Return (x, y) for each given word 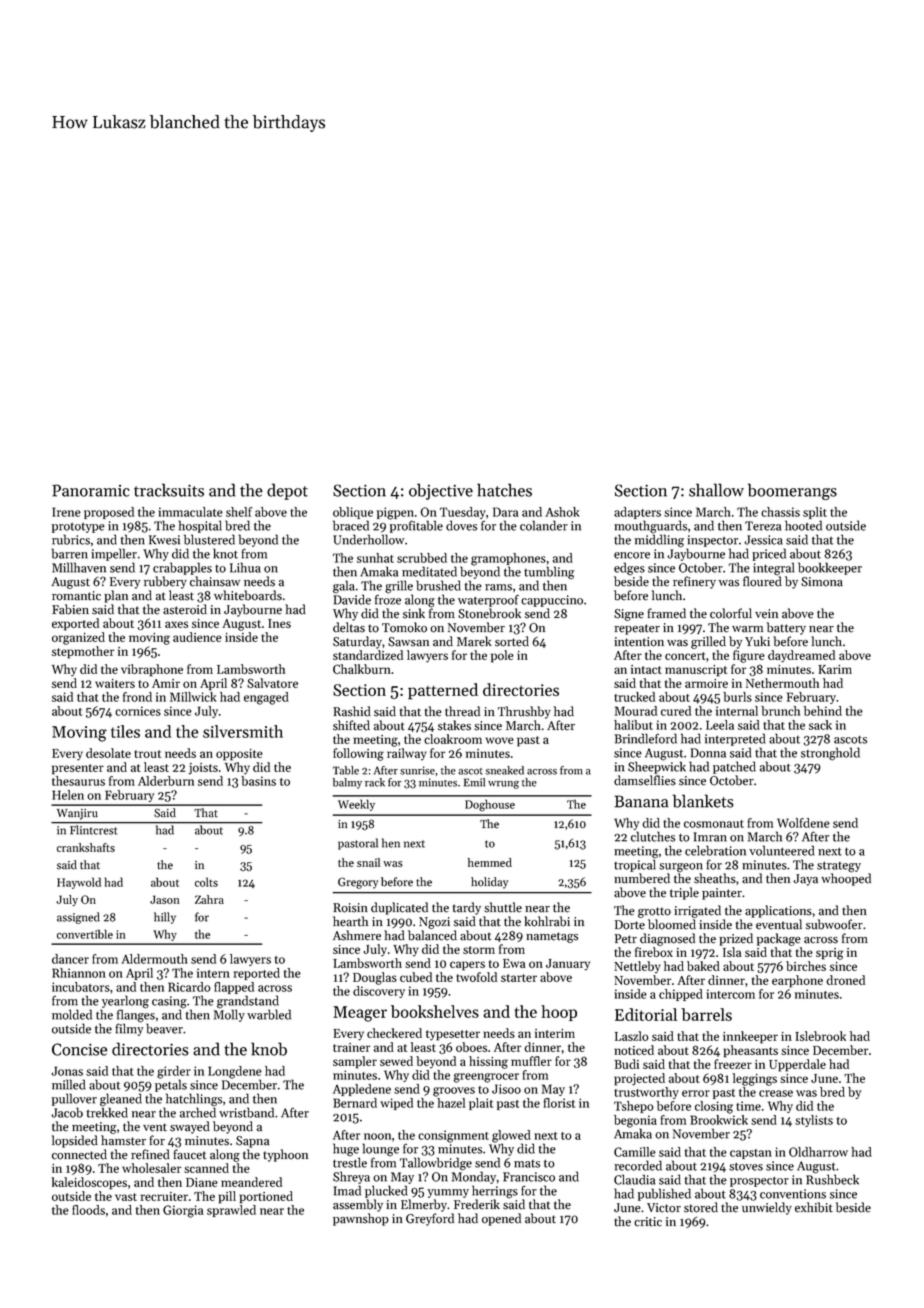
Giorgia (183, 1211)
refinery (694, 582)
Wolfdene (803, 823)
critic (648, 1222)
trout (147, 754)
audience (197, 637)
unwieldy (767, 1208)
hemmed (490, 862)
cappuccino (552, 601)
